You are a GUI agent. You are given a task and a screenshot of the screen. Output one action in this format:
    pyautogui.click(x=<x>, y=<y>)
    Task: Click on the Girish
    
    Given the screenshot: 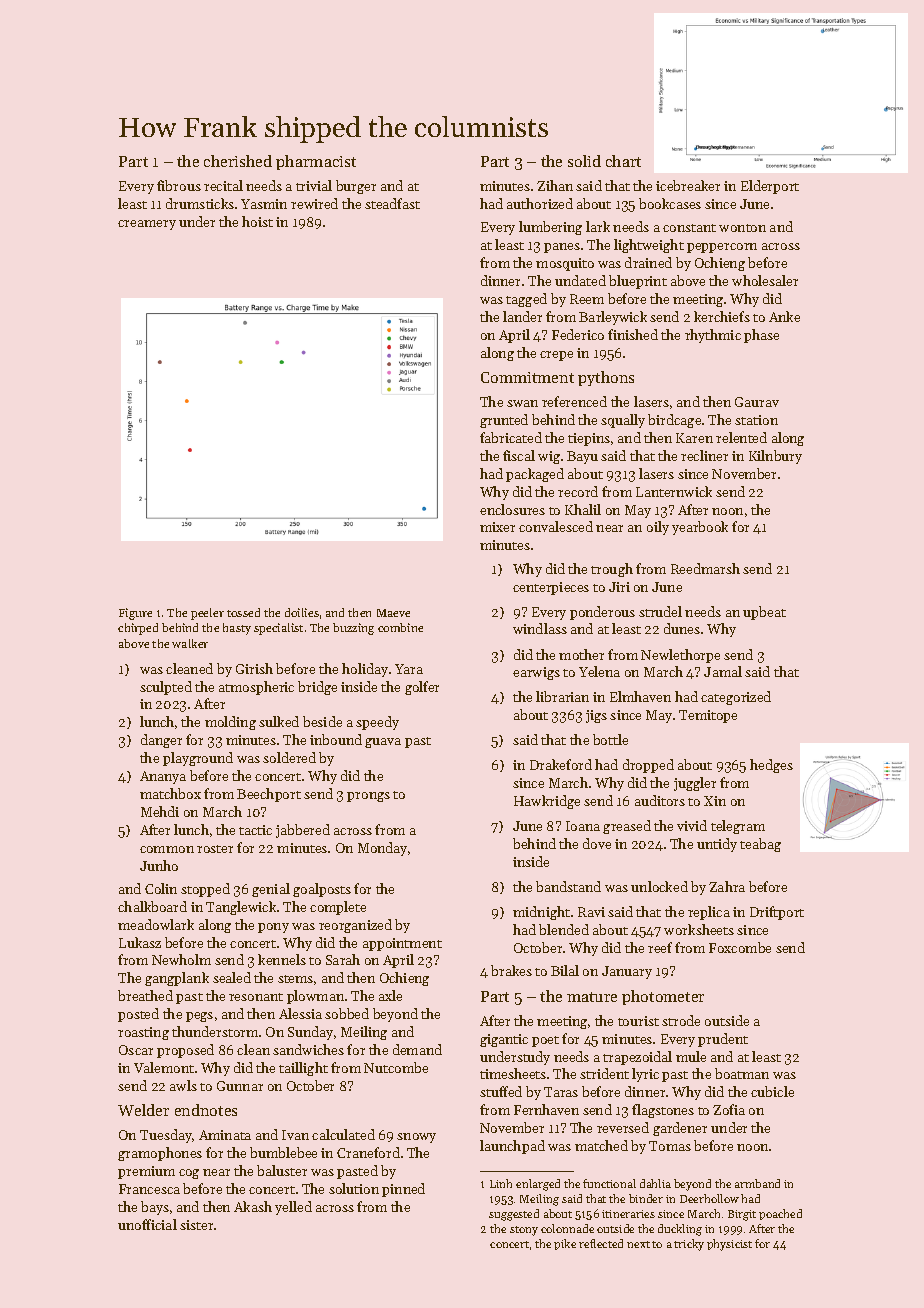 What is the action you would take?
    pyautogui.click(x=254, y=668)
